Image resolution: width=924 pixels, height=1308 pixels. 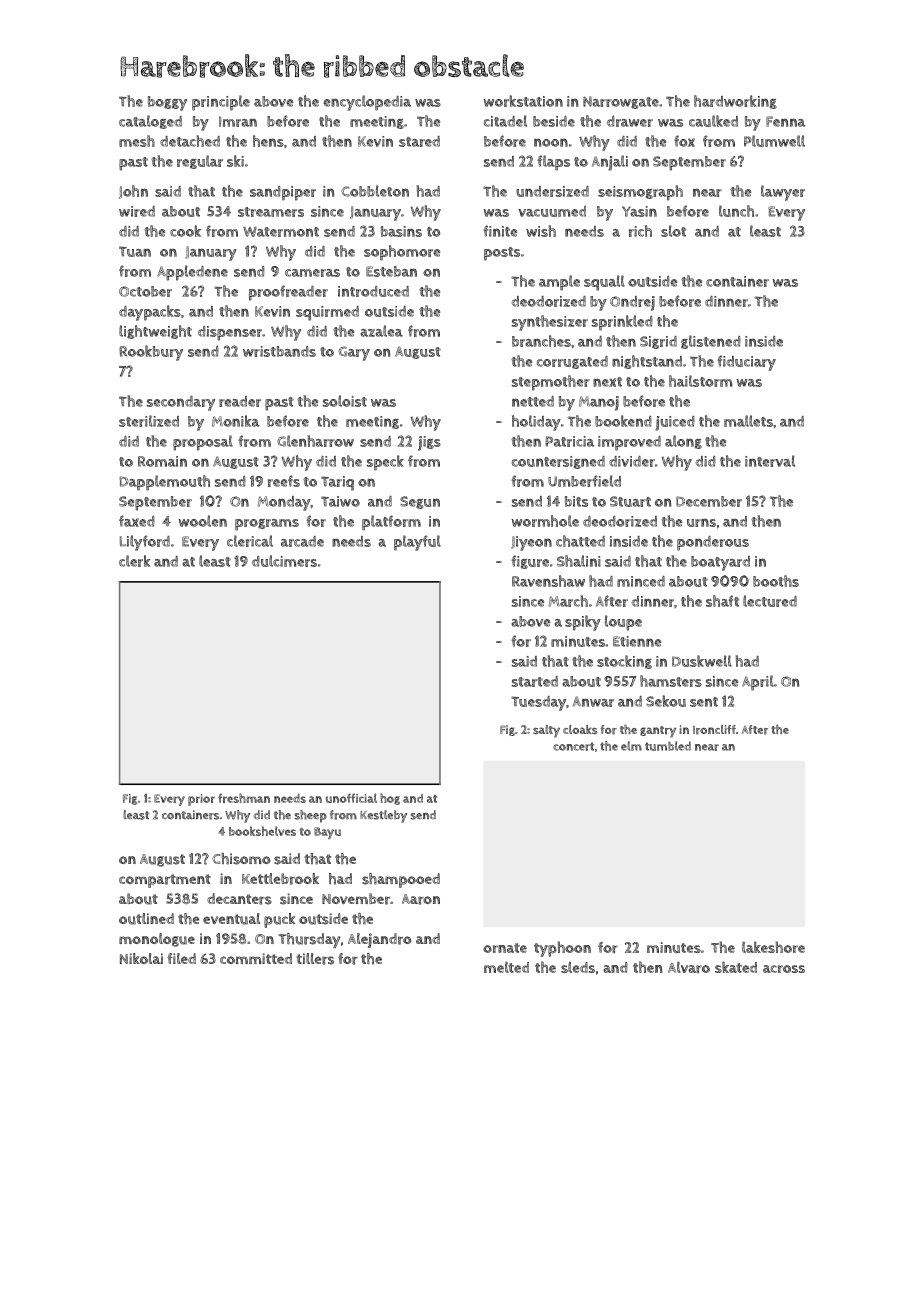 What do you see at coordinates (238, 121) in the image?
I see `Imran` at bounding box center [238, 121].
